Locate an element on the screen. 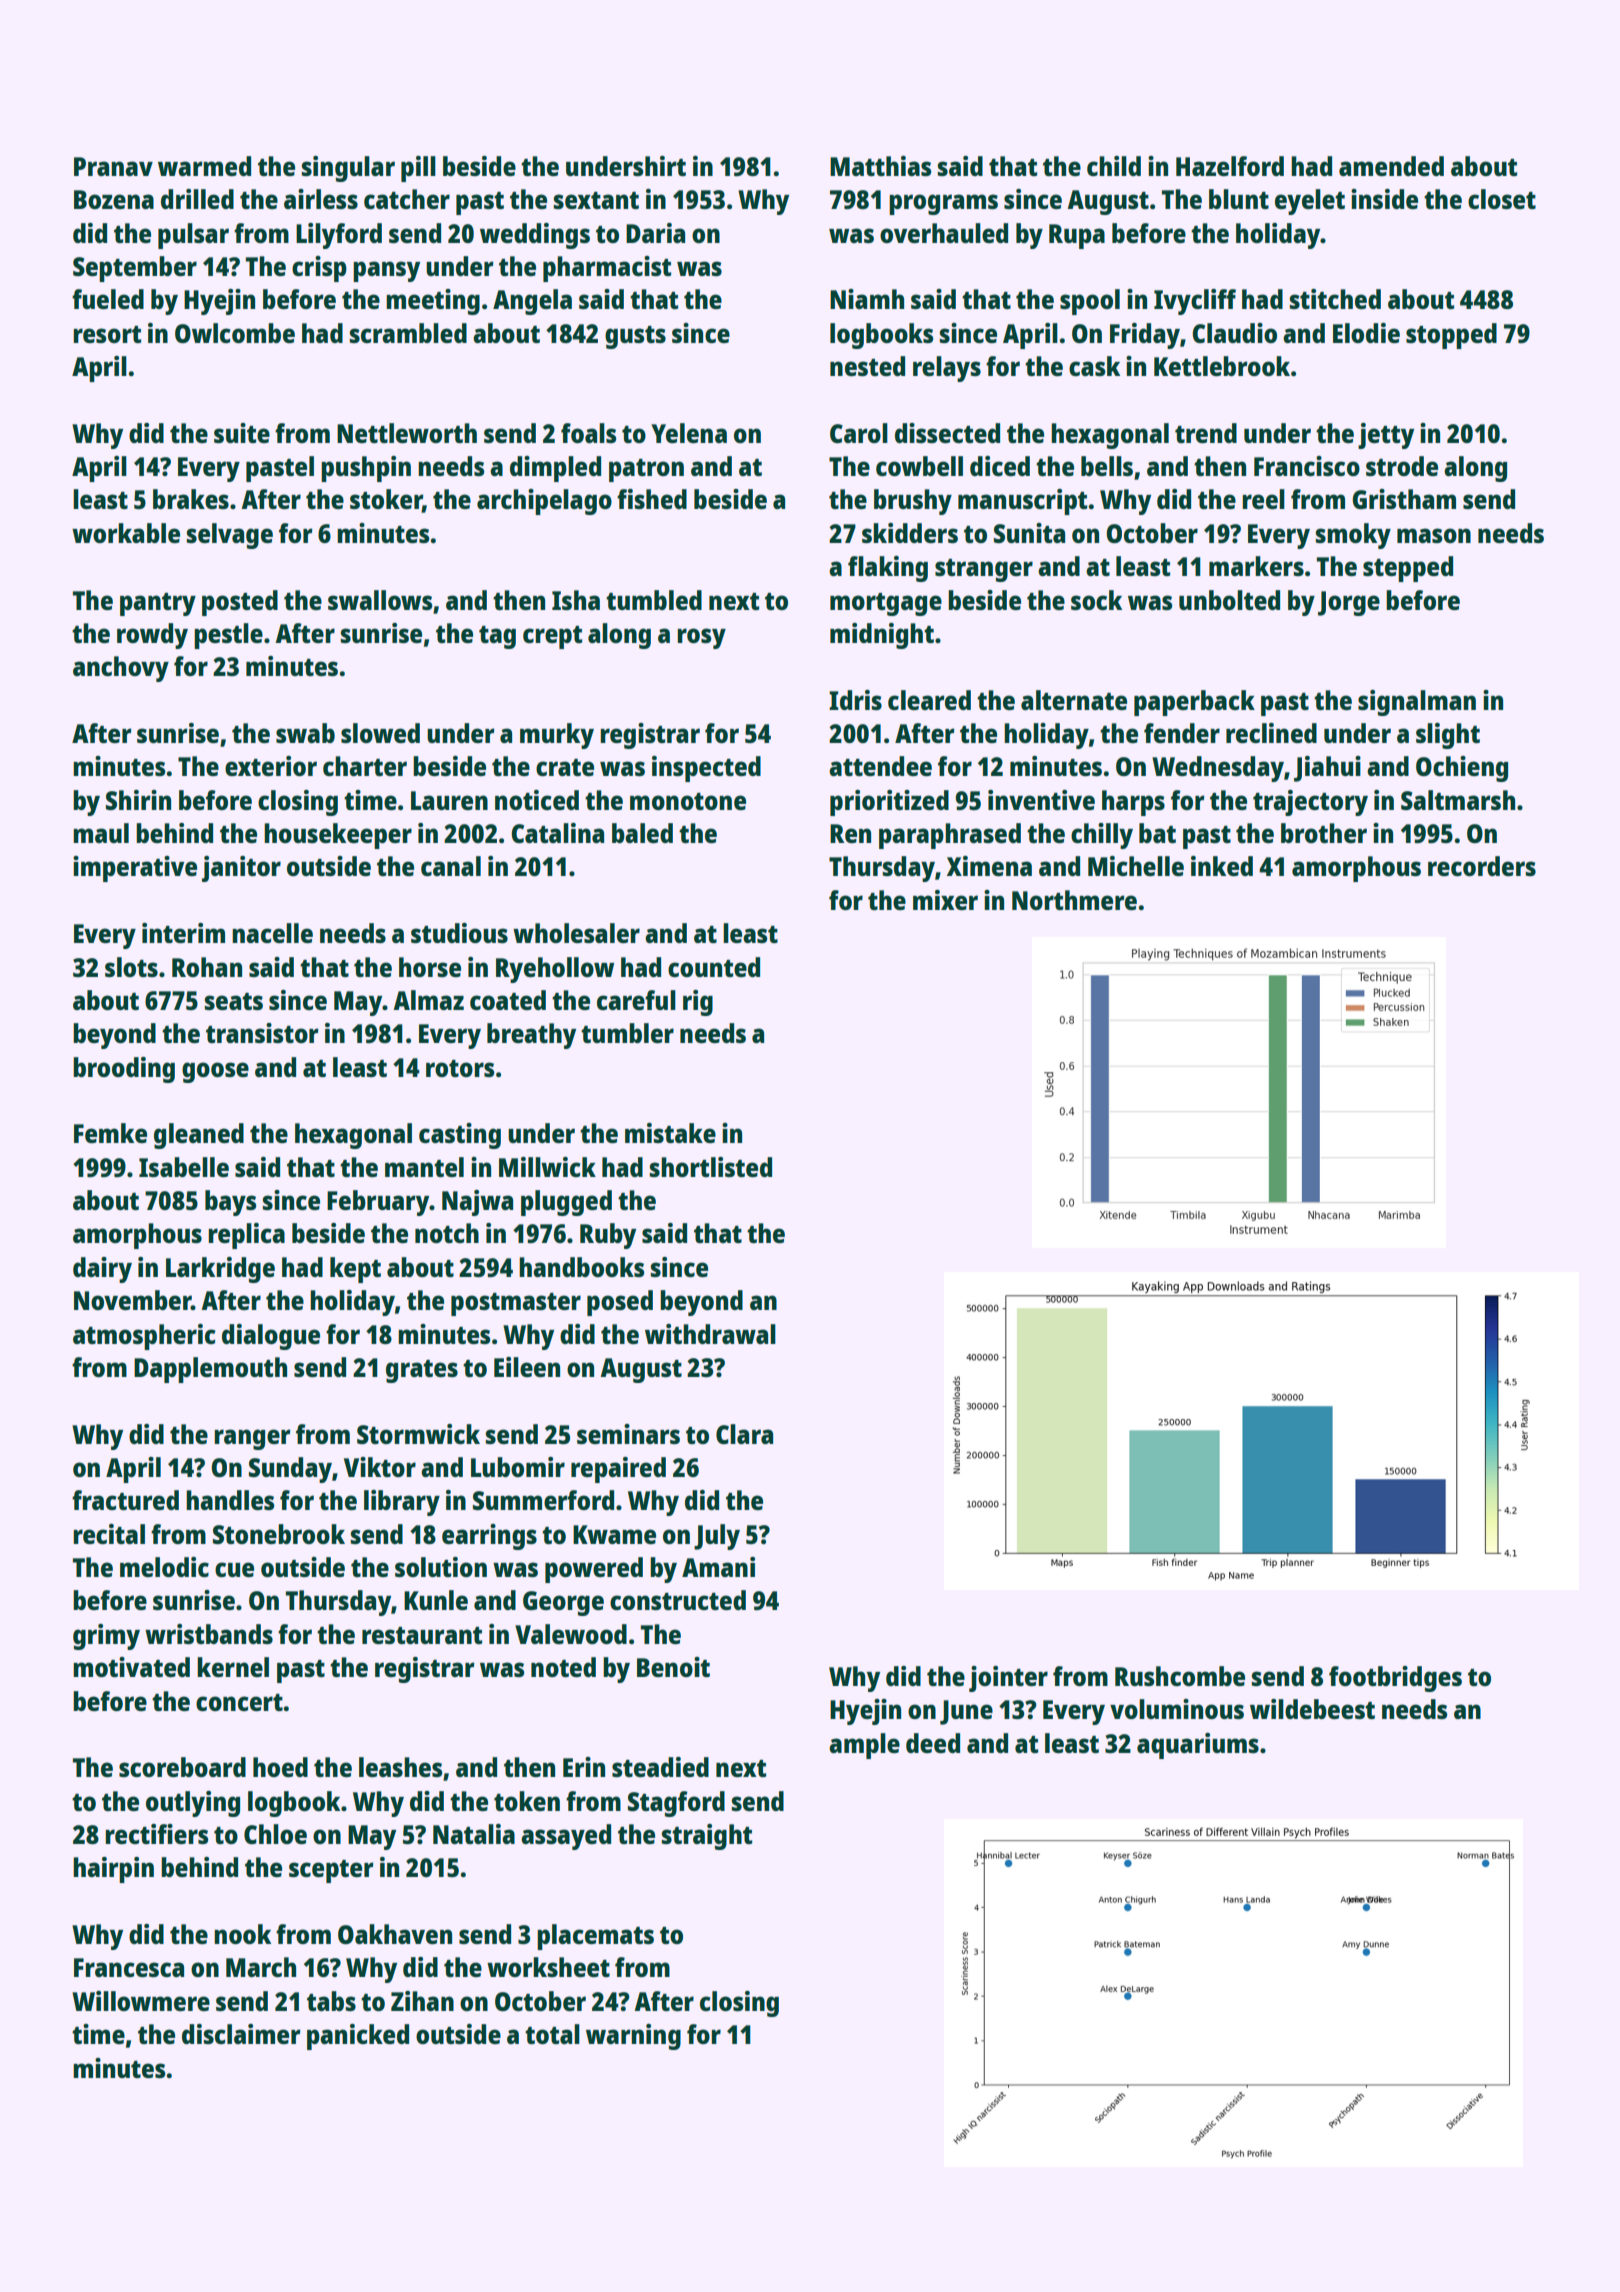 The width and height of the screenshot is (1620, 2292). child is located at coordinates (1114, 166).
